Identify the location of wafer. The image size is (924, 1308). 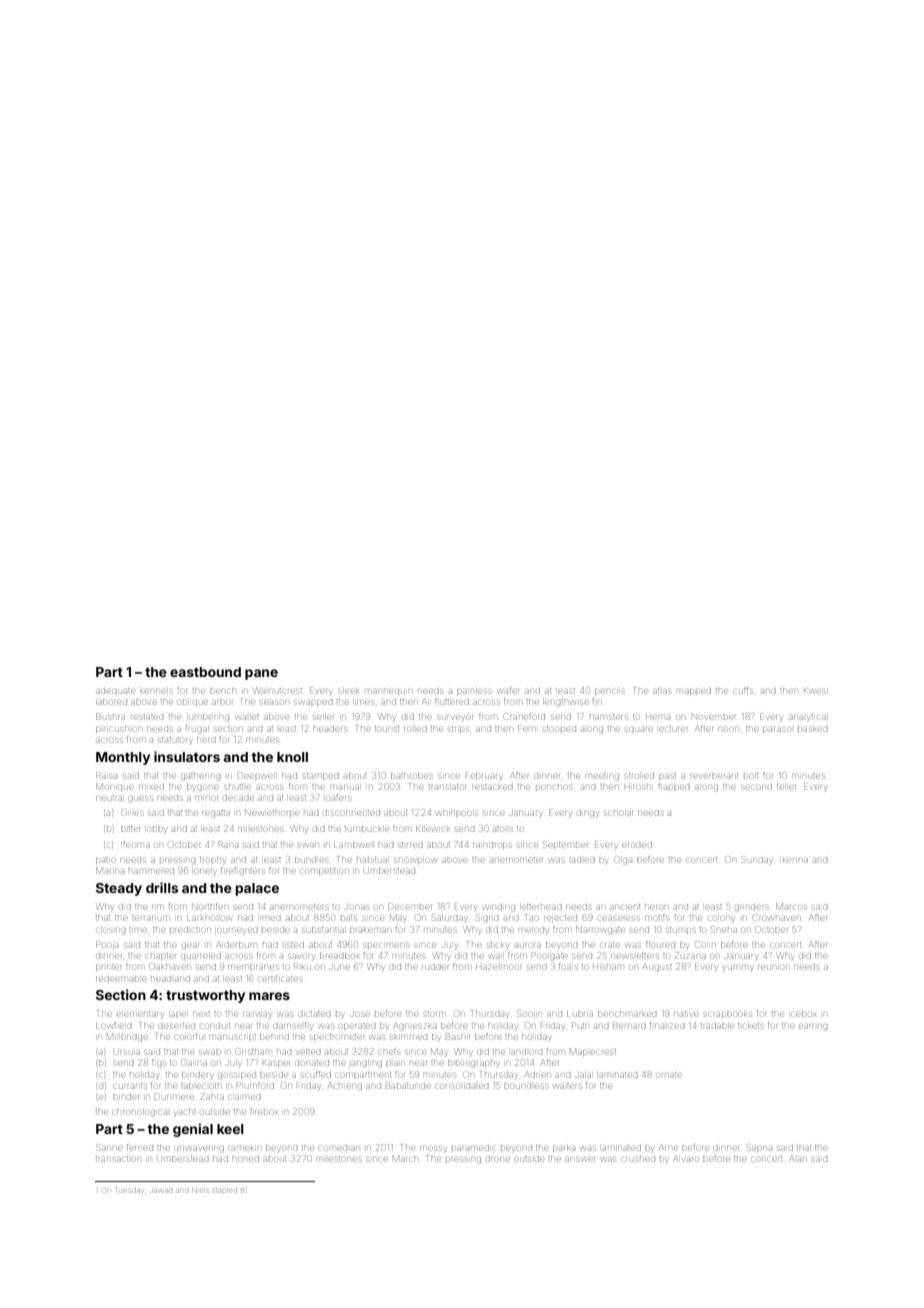
(508, 691).
